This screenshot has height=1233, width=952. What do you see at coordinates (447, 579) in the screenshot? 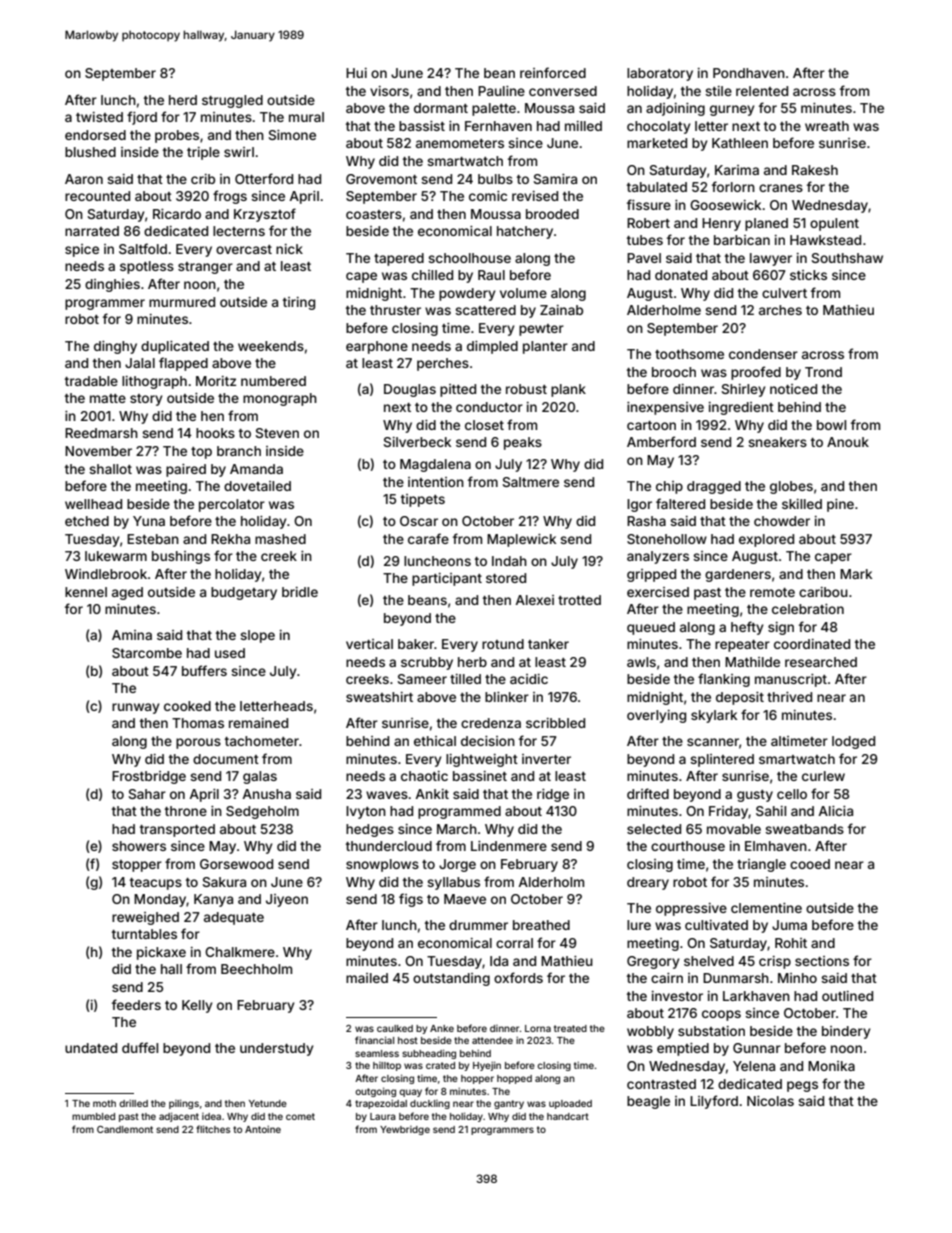
I see `participant` at bounding box center [447, 579].
